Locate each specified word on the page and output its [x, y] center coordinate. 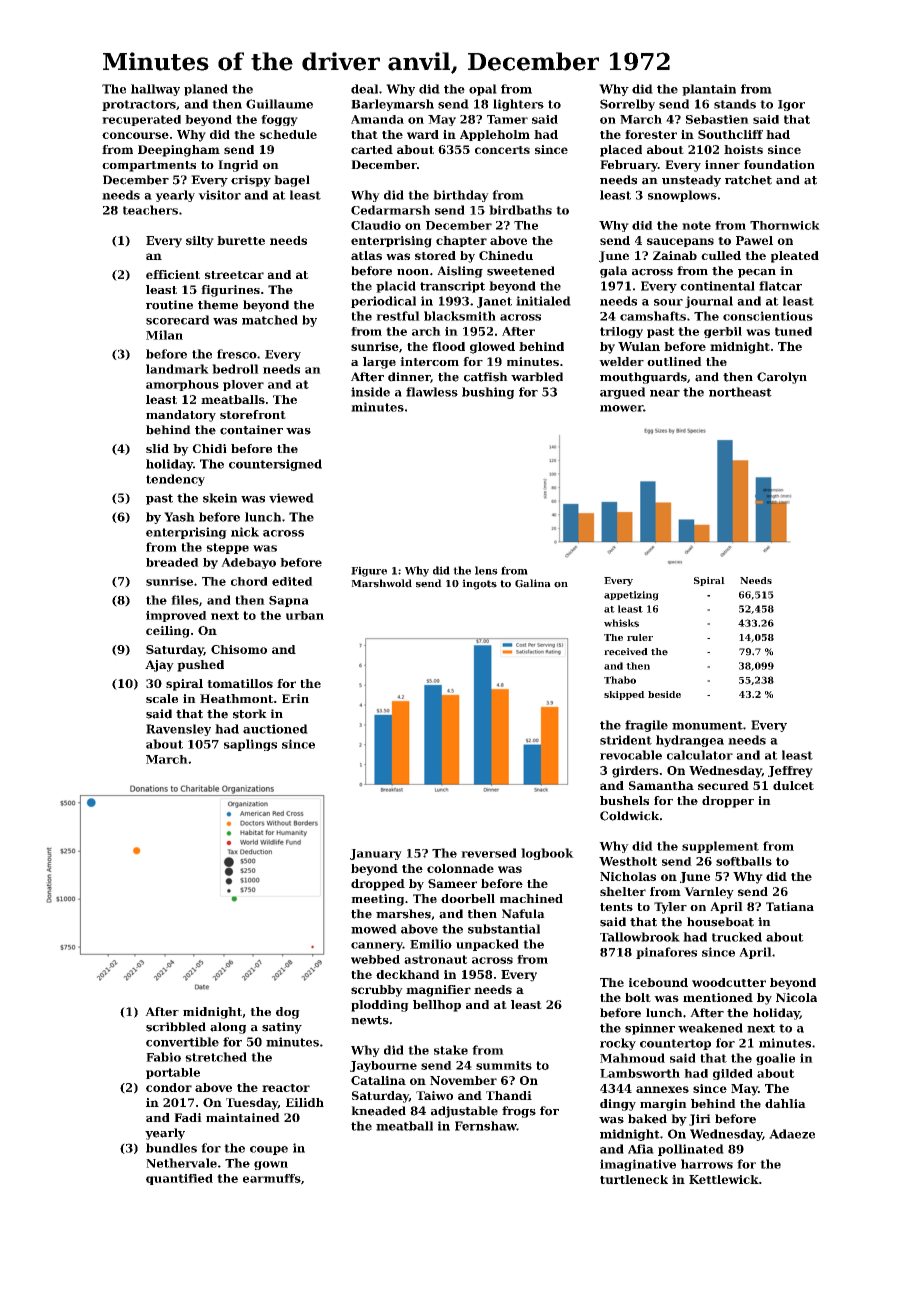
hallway [155, 90]
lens [486, 570]
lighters [518, 105]
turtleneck [634, 1179]
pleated [795, 257]
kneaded [378, 1111]
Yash [179, 517]
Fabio [163, 1057]
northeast [740, 392]
